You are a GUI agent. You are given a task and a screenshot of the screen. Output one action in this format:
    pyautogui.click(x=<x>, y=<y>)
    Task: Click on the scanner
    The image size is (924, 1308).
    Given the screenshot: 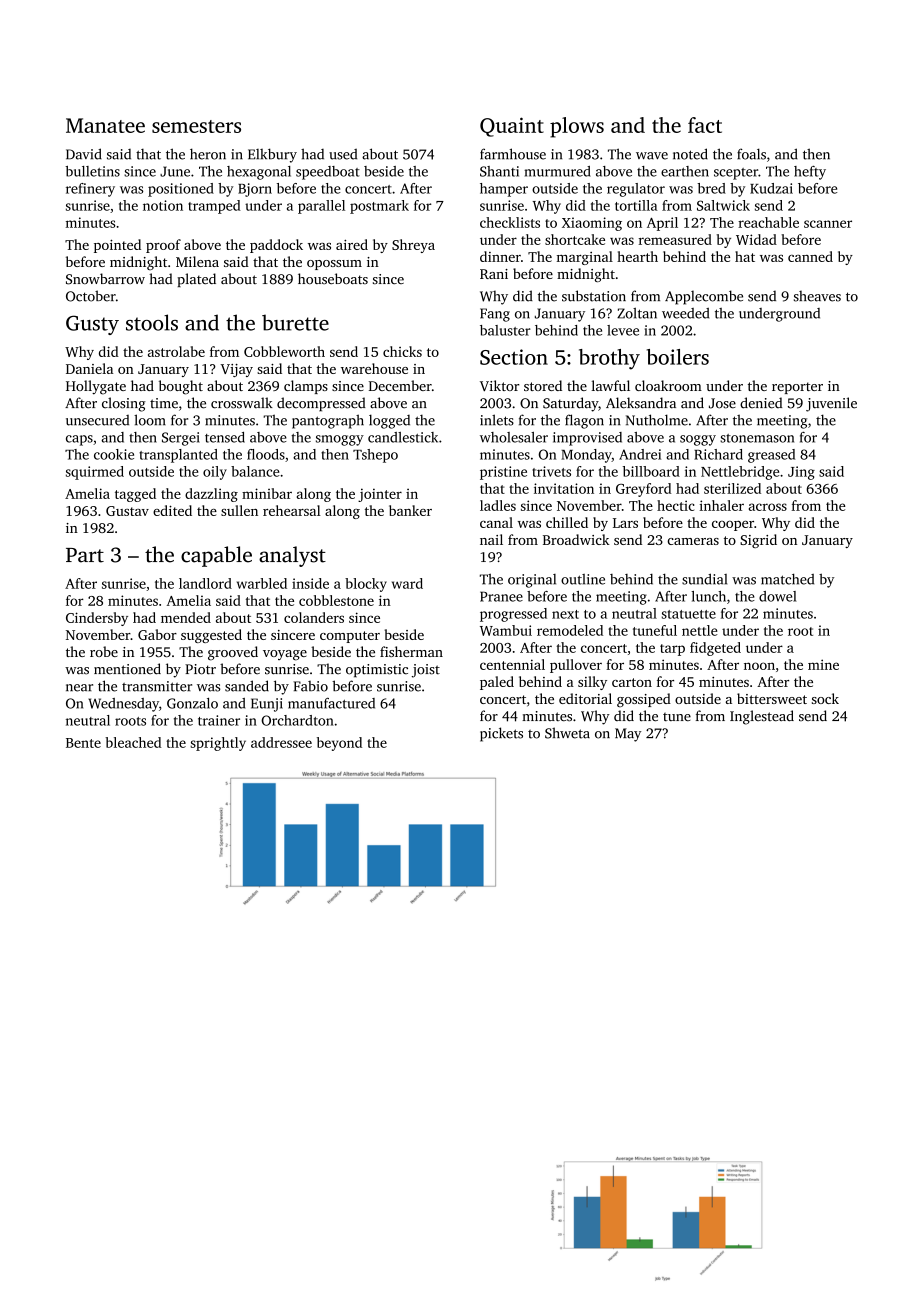 What is the action you would take?
    pyautogui.click(x=828, y=224)
